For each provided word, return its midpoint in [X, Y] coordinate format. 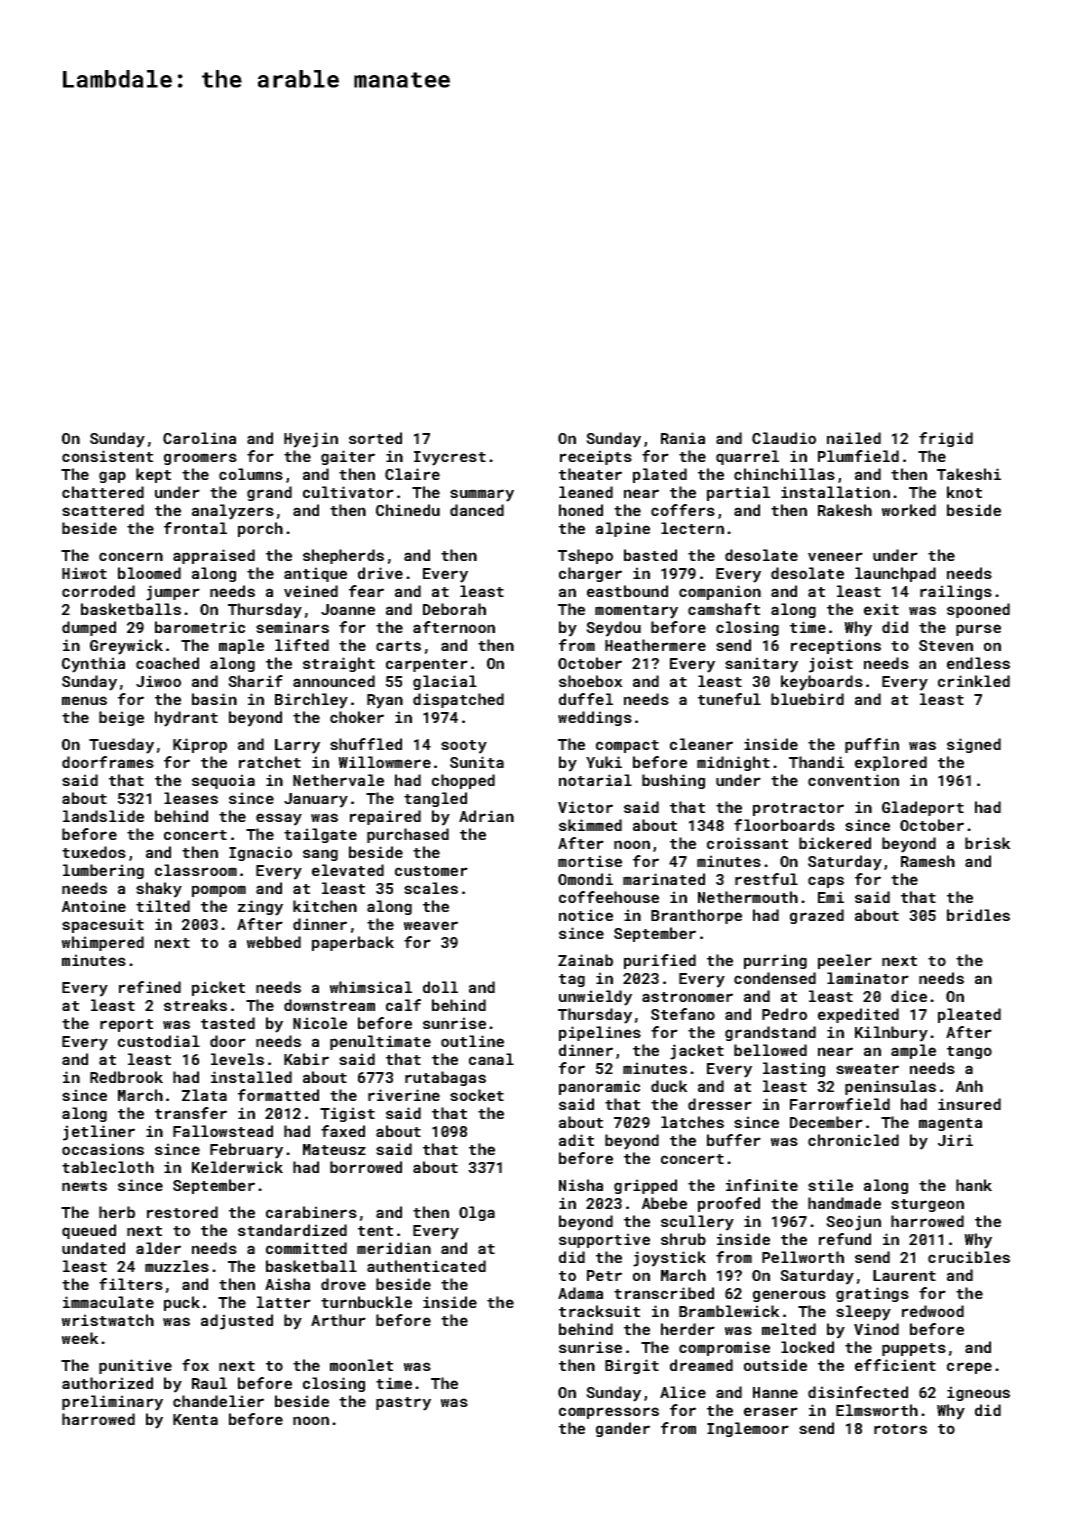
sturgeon [927, 1205]
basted [650, 555]
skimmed [590, 825]
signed [974, 745]
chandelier [218, 1401]
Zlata [204, 1095]
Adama [580, 1293]
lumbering [103, 871]
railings [956, 592]
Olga [477, 1213]
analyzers [233, 512]
